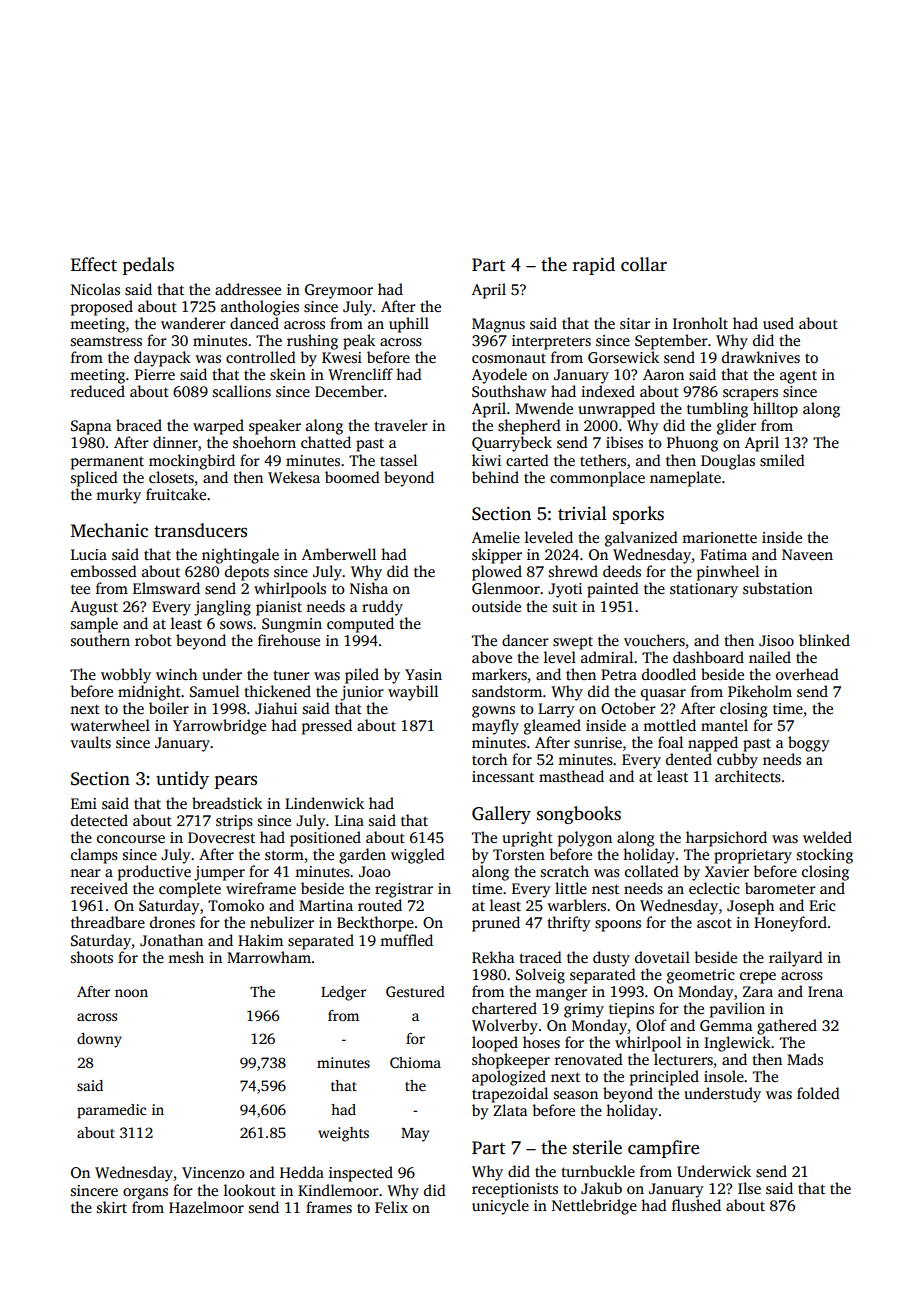  What do you see at coordinates (736, 427) in the screenshot?
I see `glider` at bounding box center [736, 427].
